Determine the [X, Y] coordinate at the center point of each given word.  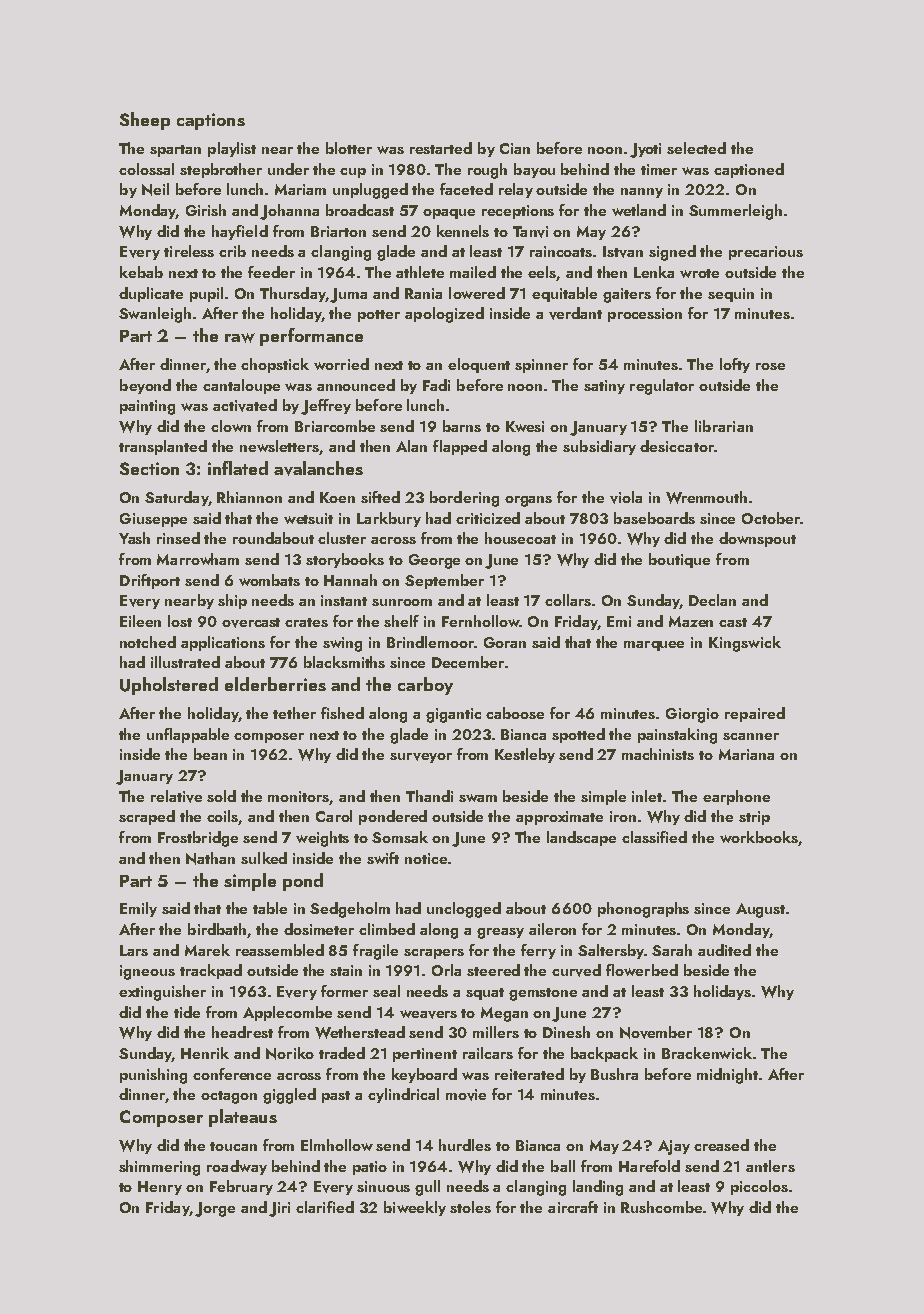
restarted [441, 148]
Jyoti [645, 150]
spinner [541, 366]
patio [370, 1168]
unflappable [188, 735]
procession [645, 315]
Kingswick [745, 644]
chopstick [275, 365]
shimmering [159, 1168]
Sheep [145, 121]
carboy [425, 686]
